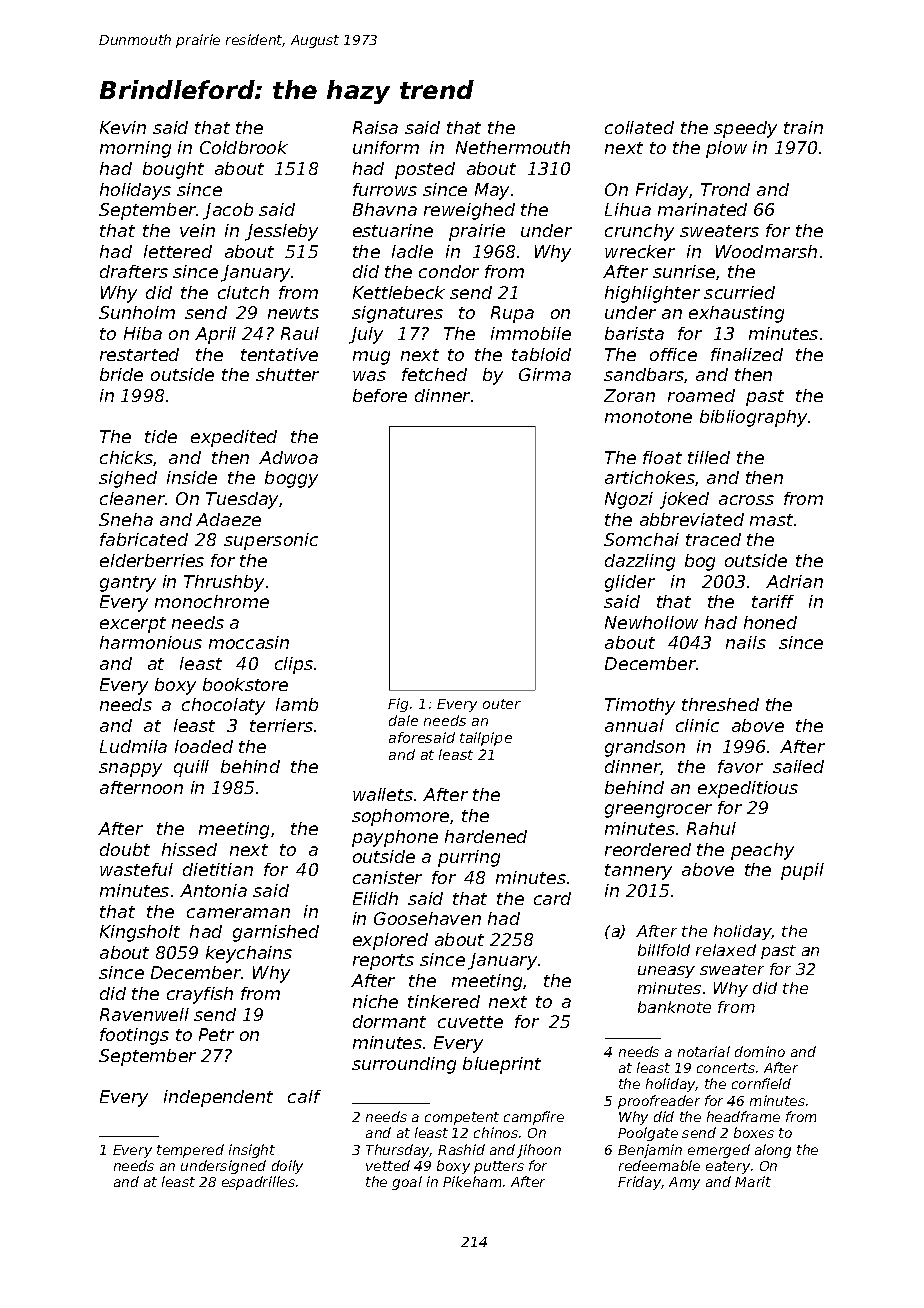  Describe the element at coordinates (629, 500) in the screenshot. I see `Ngozi` at that location.
